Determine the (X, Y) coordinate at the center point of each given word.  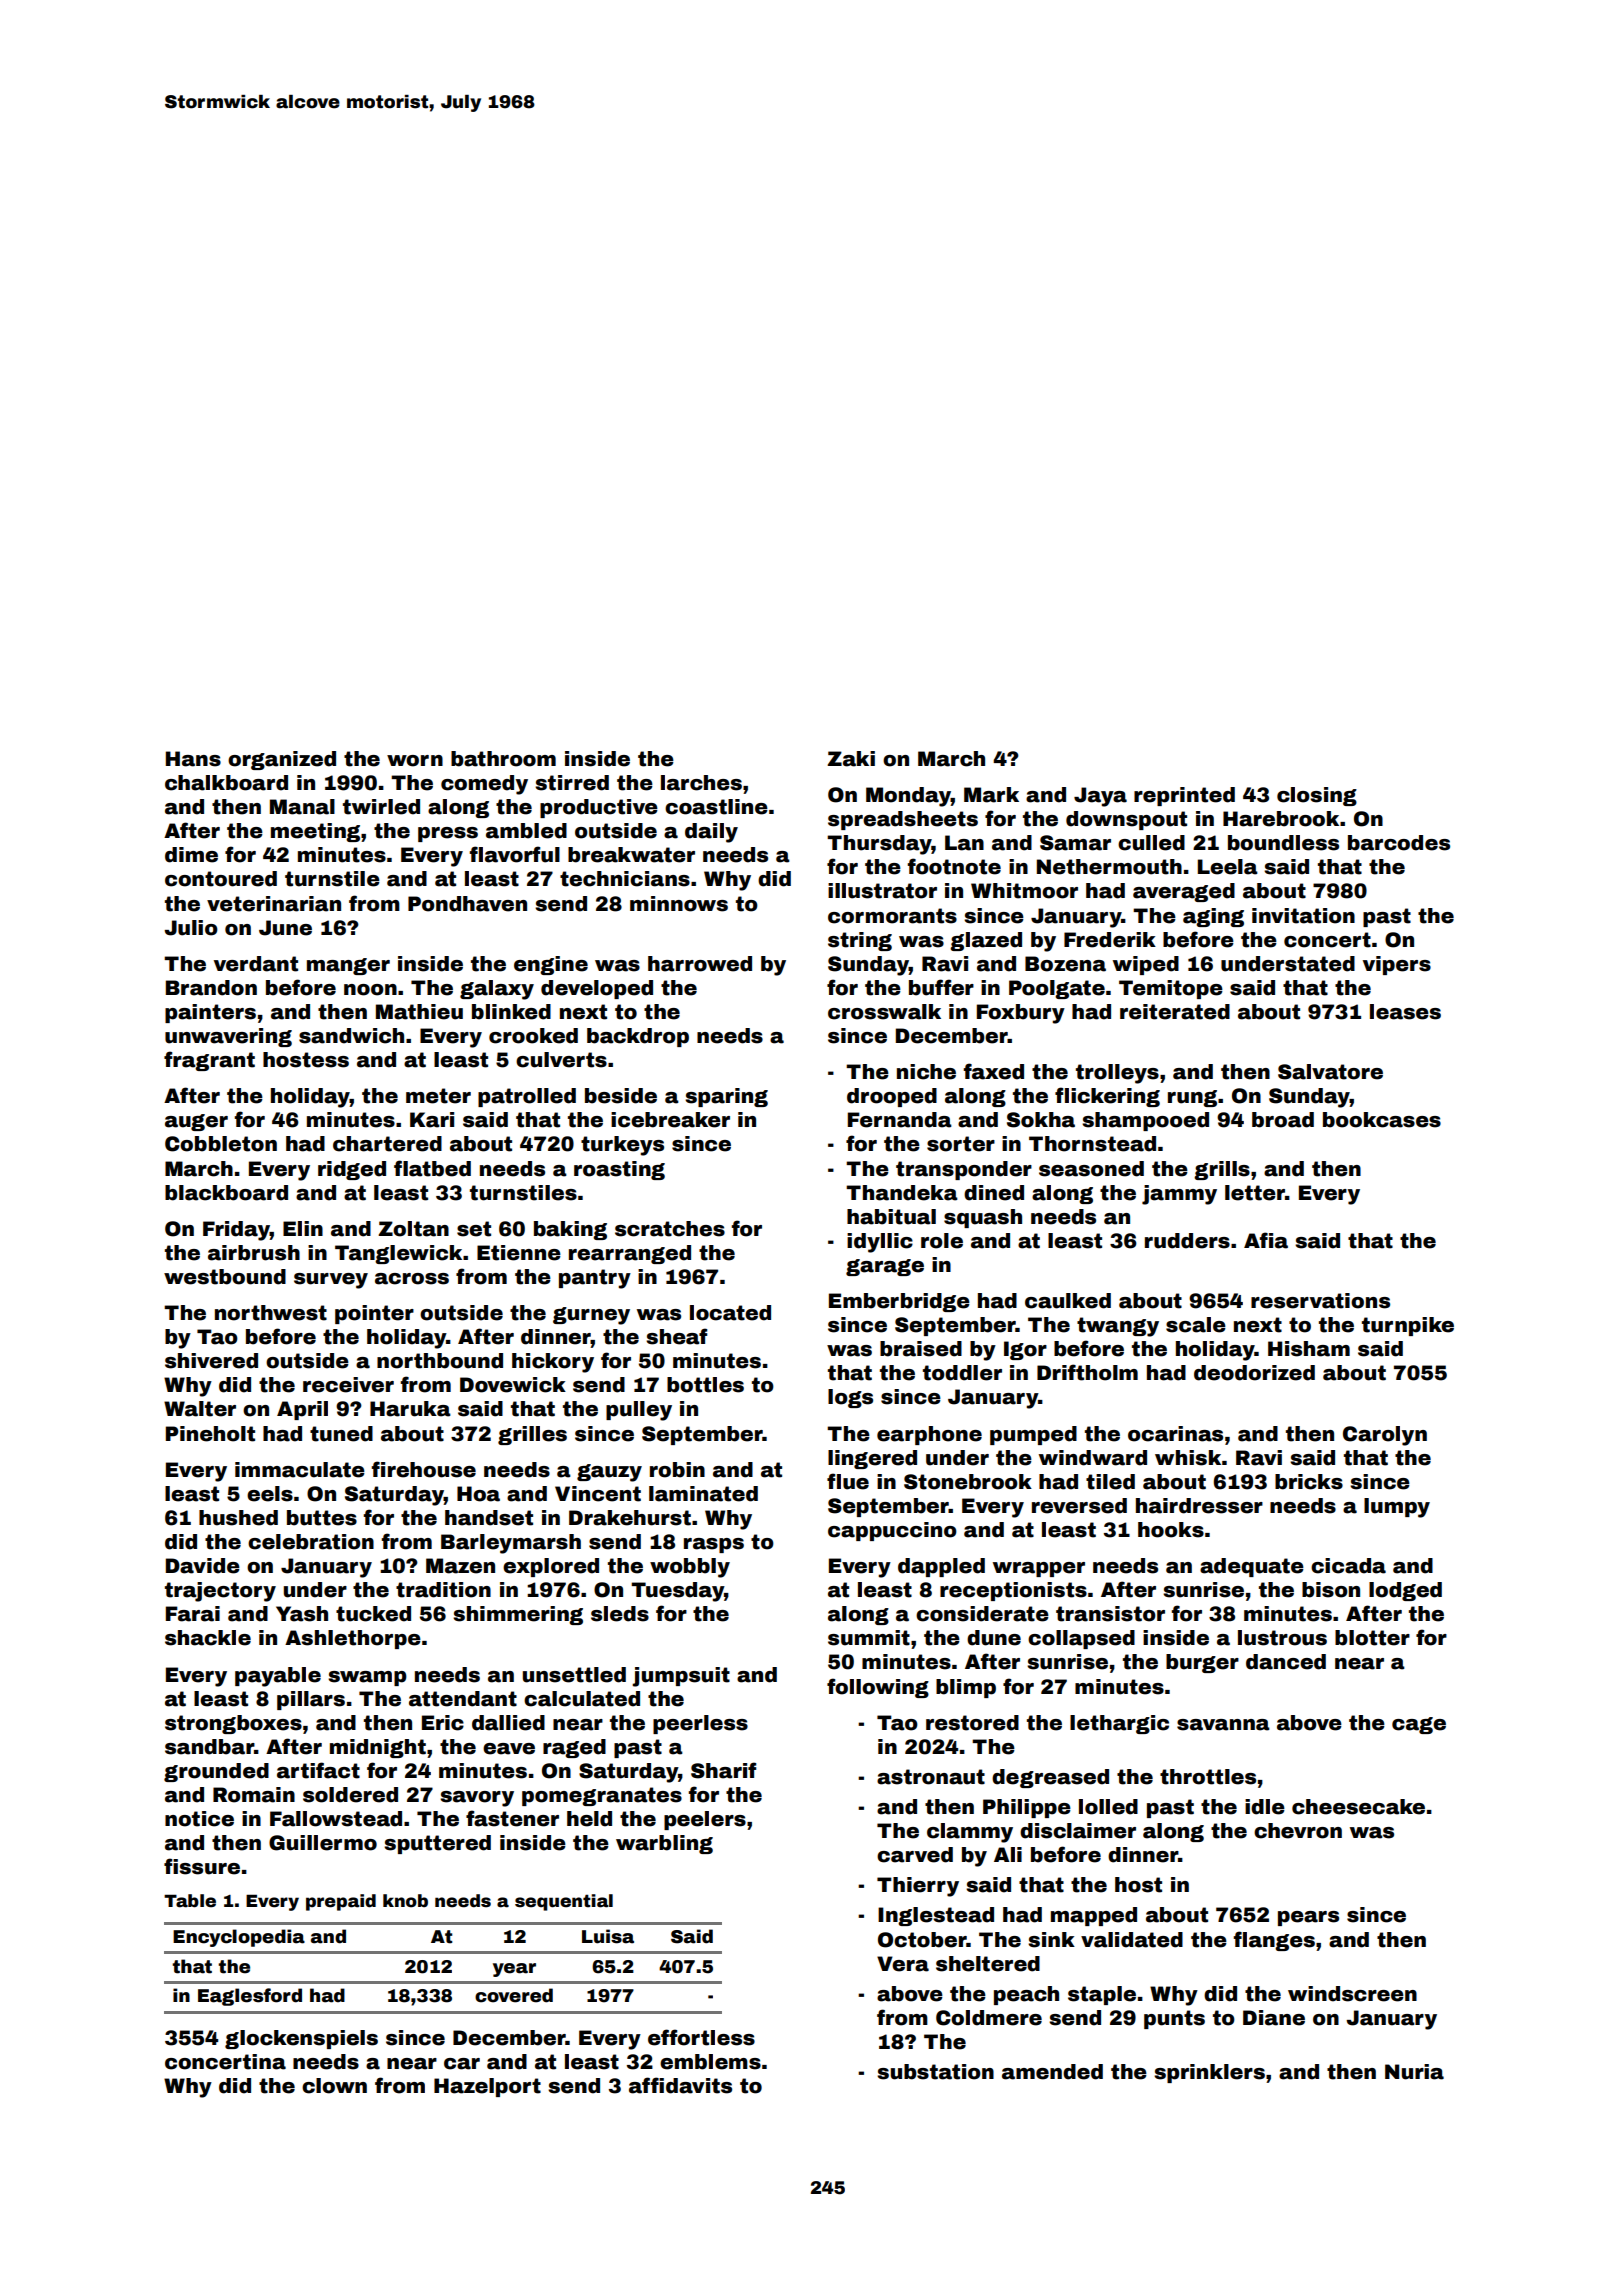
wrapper (1039, 1569)
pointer (374, 1314)
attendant (463, 1699)
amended (1052, 2072)
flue (848, 1481)
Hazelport (487, 2087)
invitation (1303, 916)
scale (1196, 1325)
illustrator (882, 891)
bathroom (503, 759)
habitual (891, 1217)
